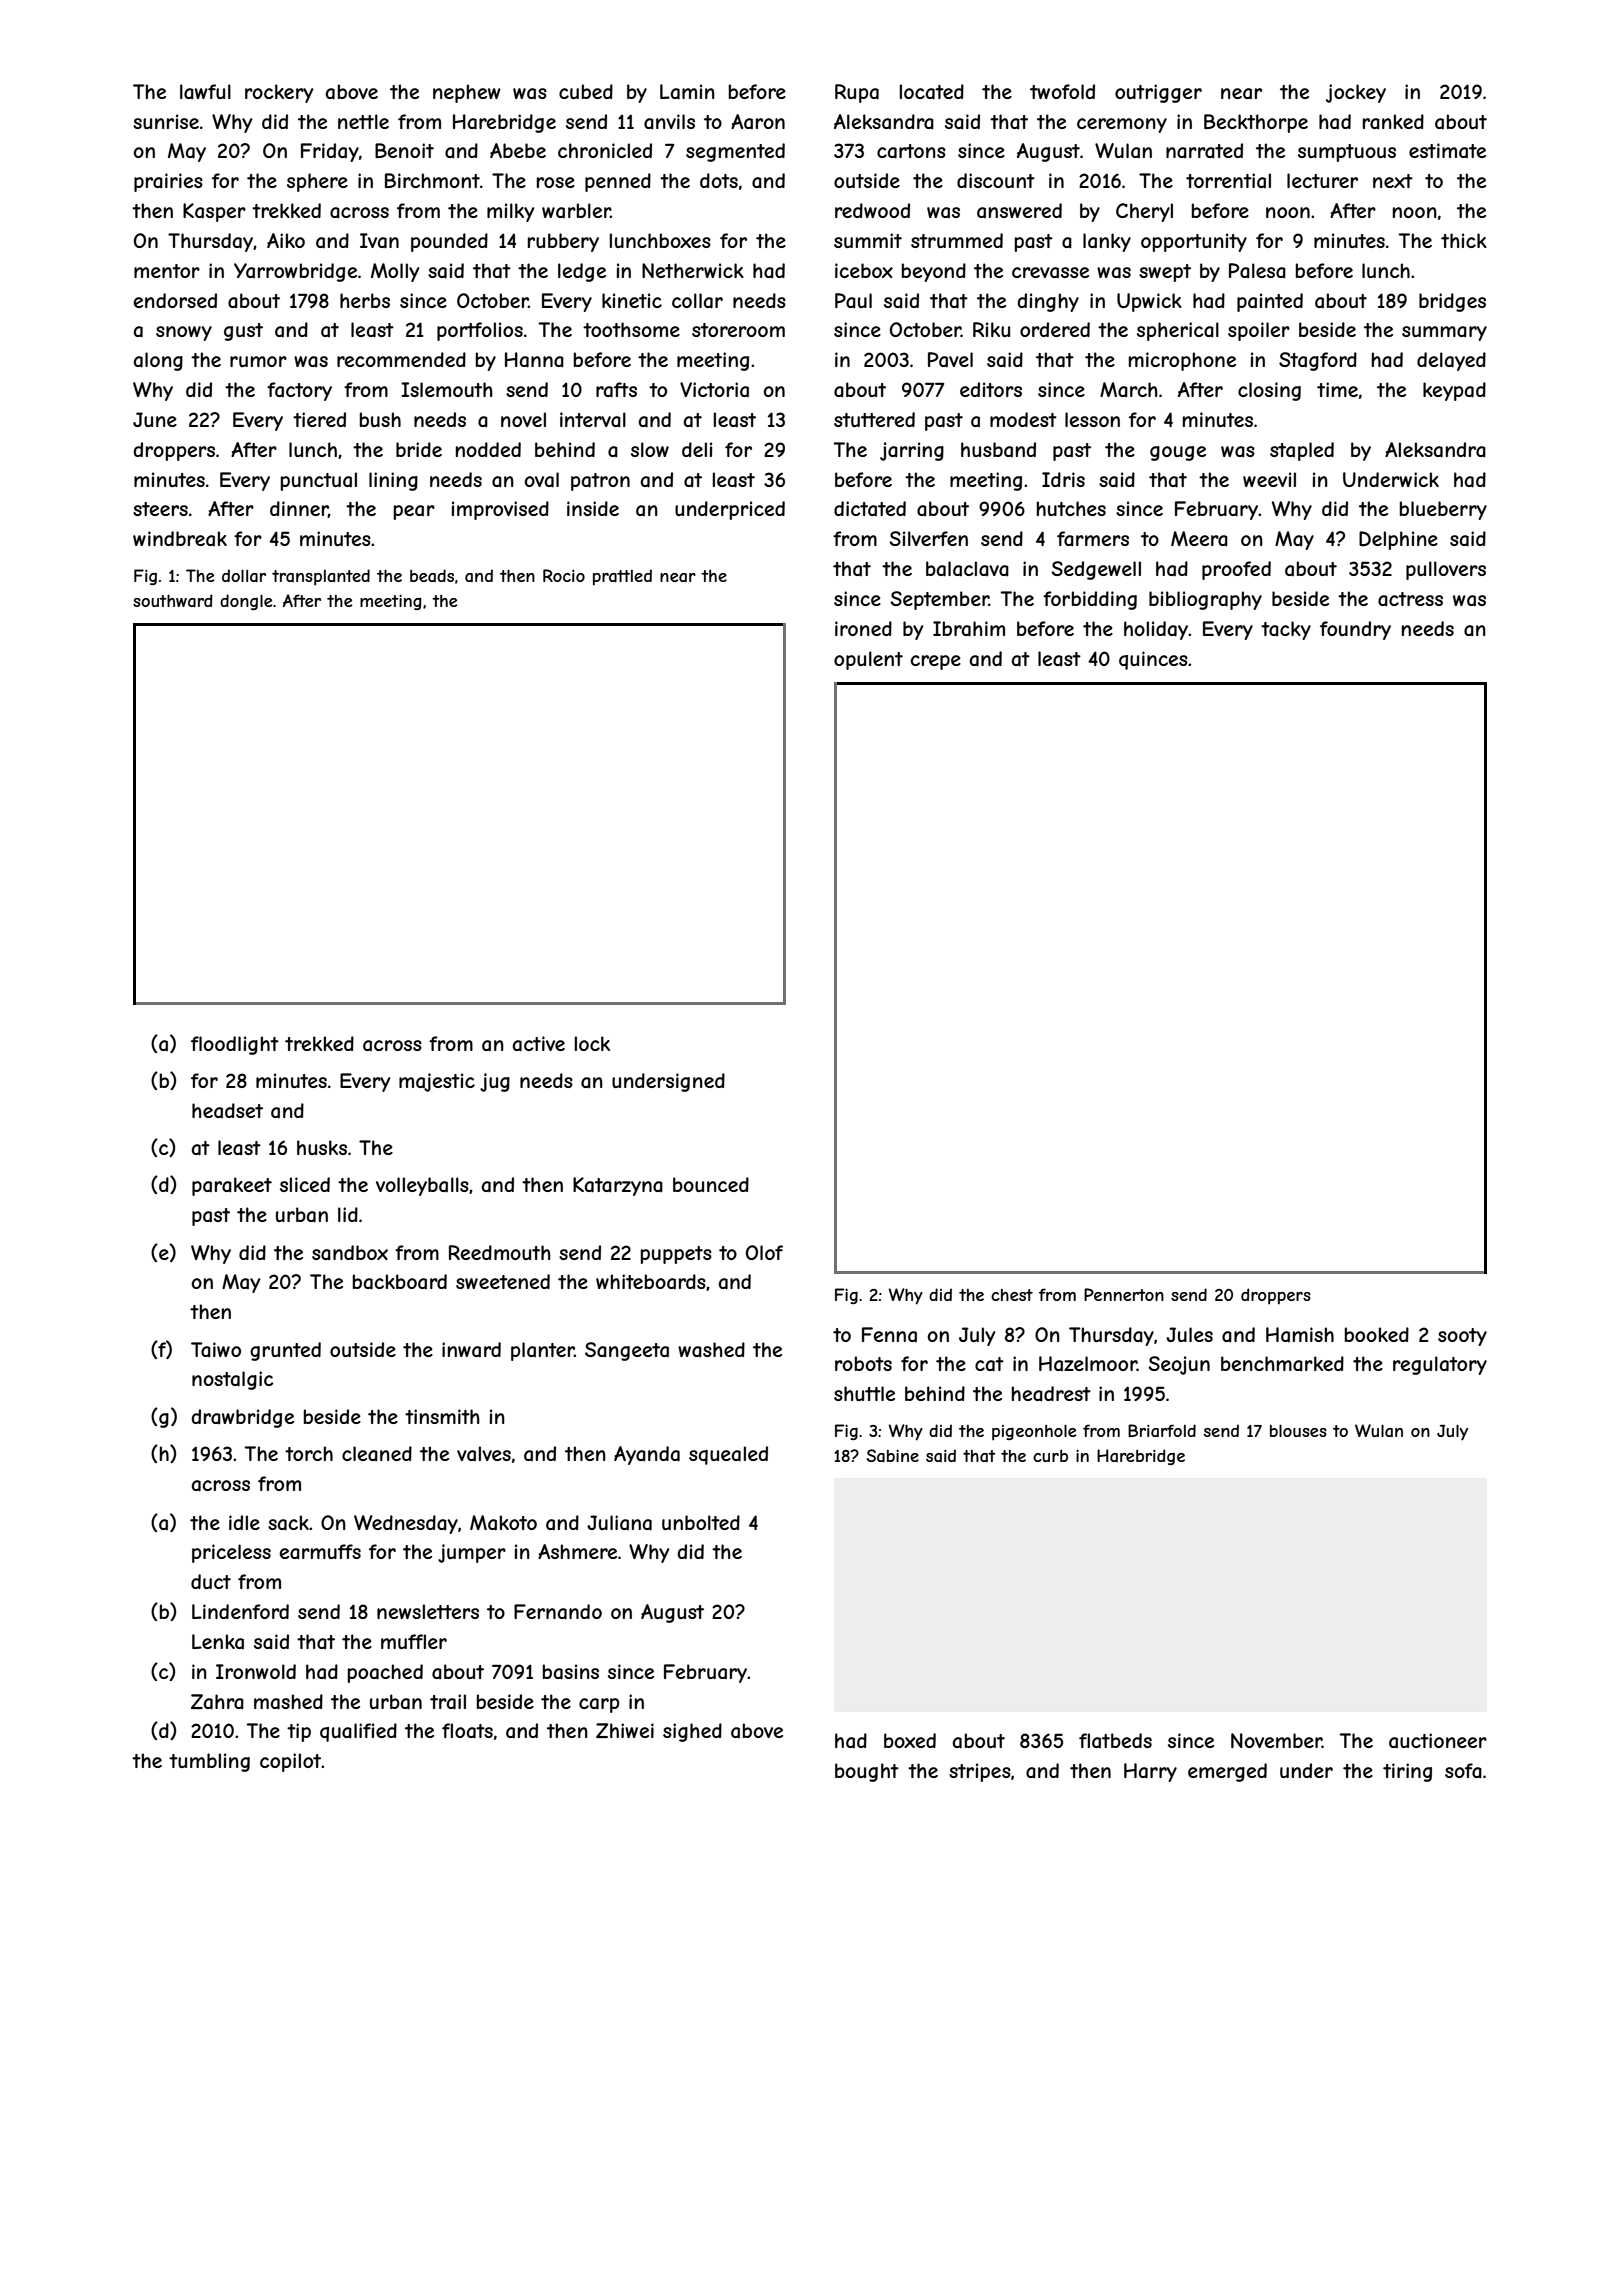  Describe the element at coordinates (868, 660) in the screenshot. I see `opulent` at that location.
